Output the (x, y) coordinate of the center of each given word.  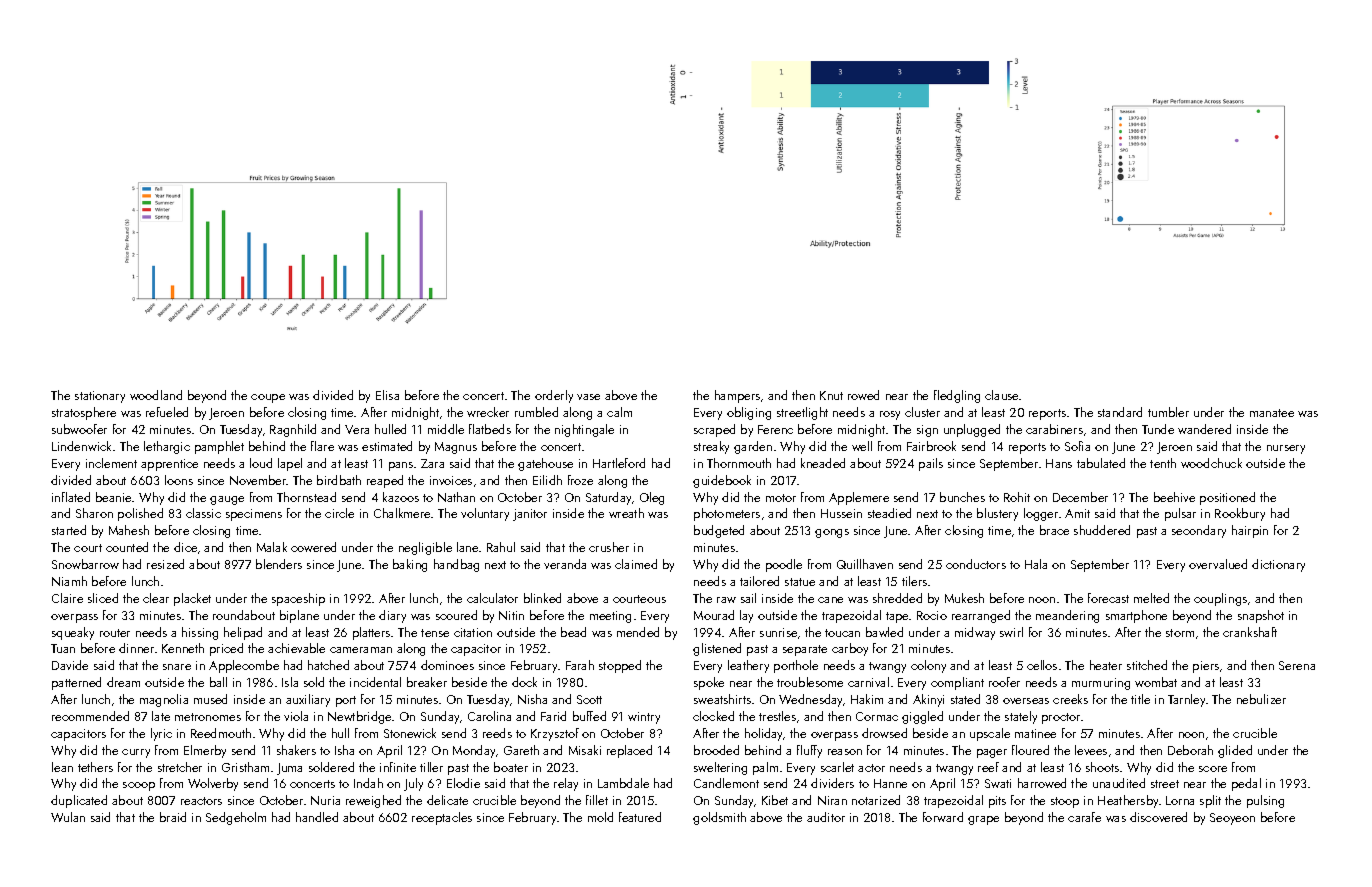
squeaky (73, 633)
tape (897, 617)
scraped (714, 430)
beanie (114, 497)
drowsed (884, 733)
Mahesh (129, 530)
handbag (456, 565)
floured (1030, 750)
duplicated (79, 801)
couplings (1220, 599)
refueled (167, 412)
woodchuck (1211, 463)
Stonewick (410, 733)
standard (1120, 412)
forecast (1108, 598)
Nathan (456, 497)
